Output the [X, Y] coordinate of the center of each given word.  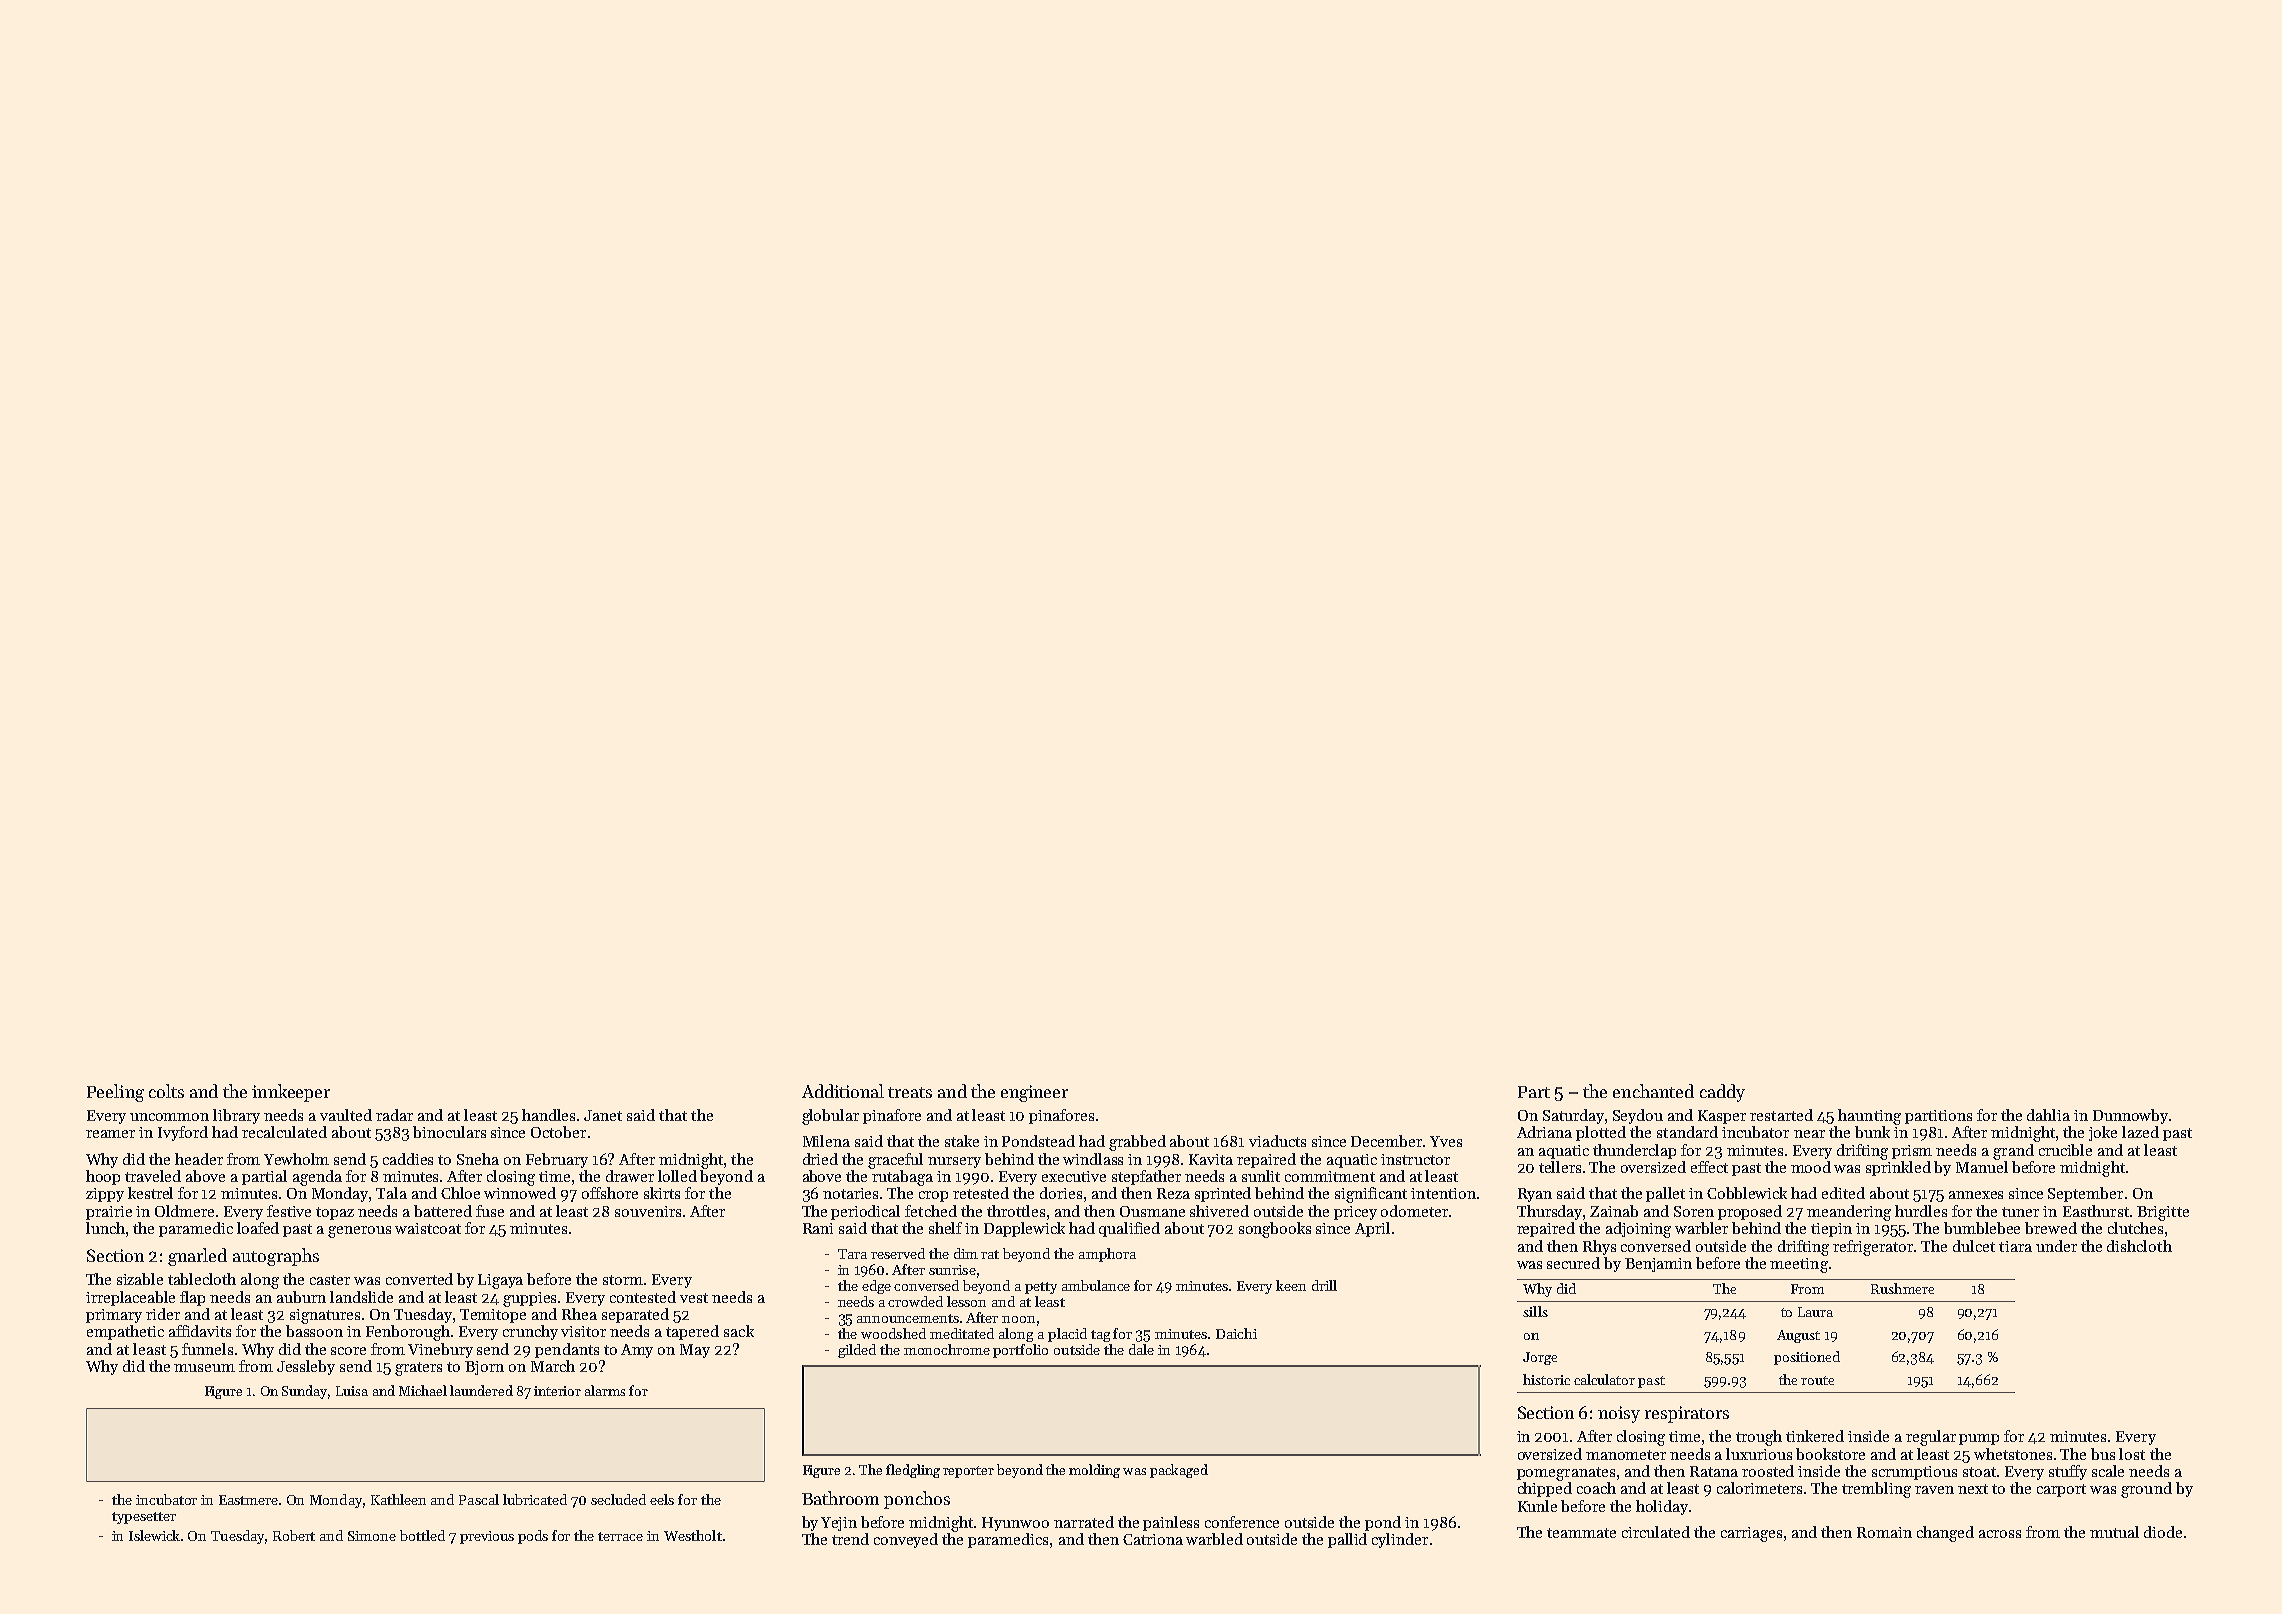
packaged [1179, 1471]
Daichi [1236, 1333]
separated [635, 1315]
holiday [1662, 1507]
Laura [1815, 1312]
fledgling [913, 1471]
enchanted [1653, 1091]
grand [2013, 1152]
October [558, 1132]
